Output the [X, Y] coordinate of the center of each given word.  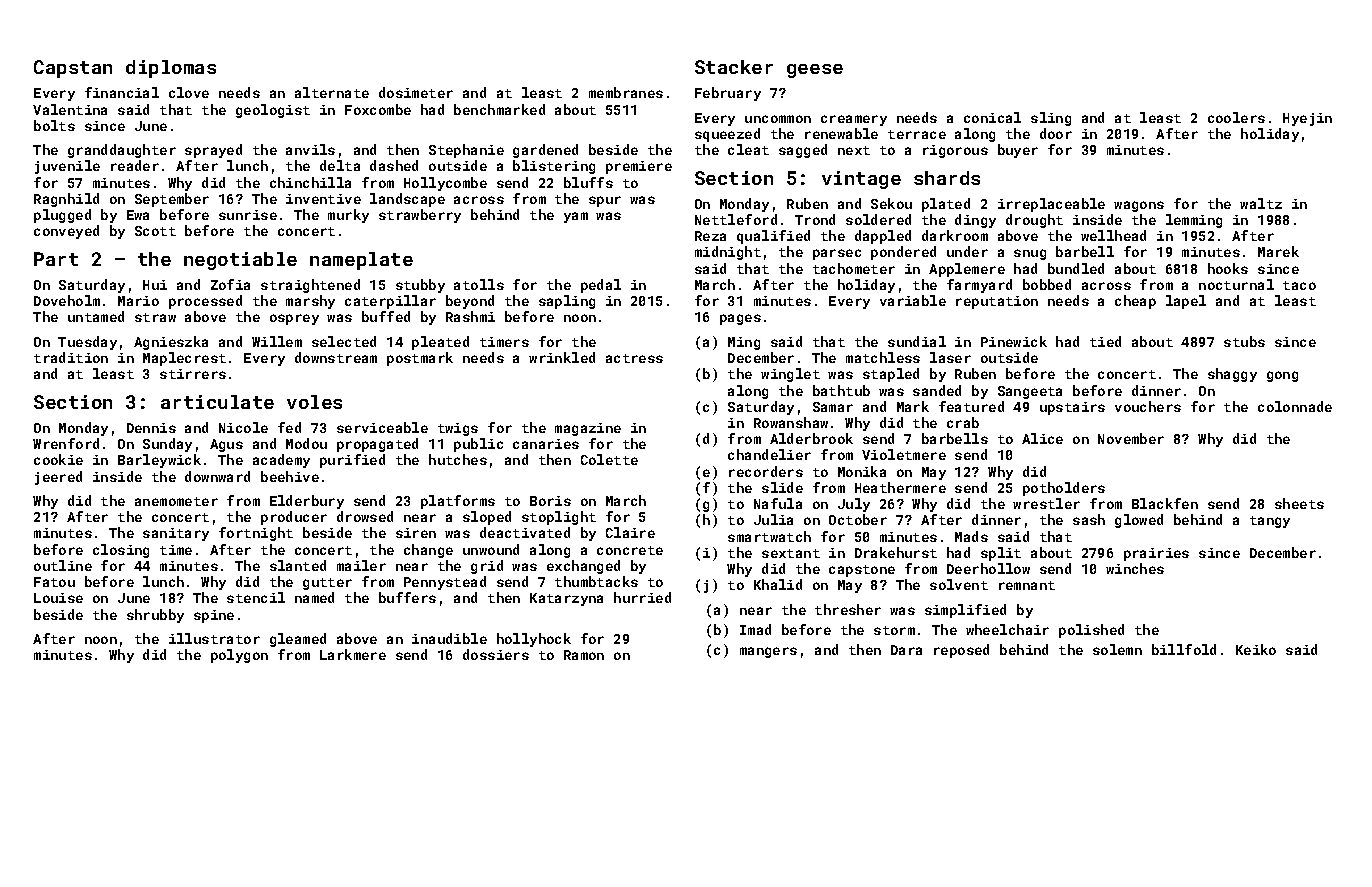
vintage [861, 180]
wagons [1139, 206]
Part [56, 259]
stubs [1244, 341]
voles [314, 402]
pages [740, 319]
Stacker [734, 67]
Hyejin [1307, 119]
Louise [58, 598]
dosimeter [416, 92]
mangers [768, 652]
